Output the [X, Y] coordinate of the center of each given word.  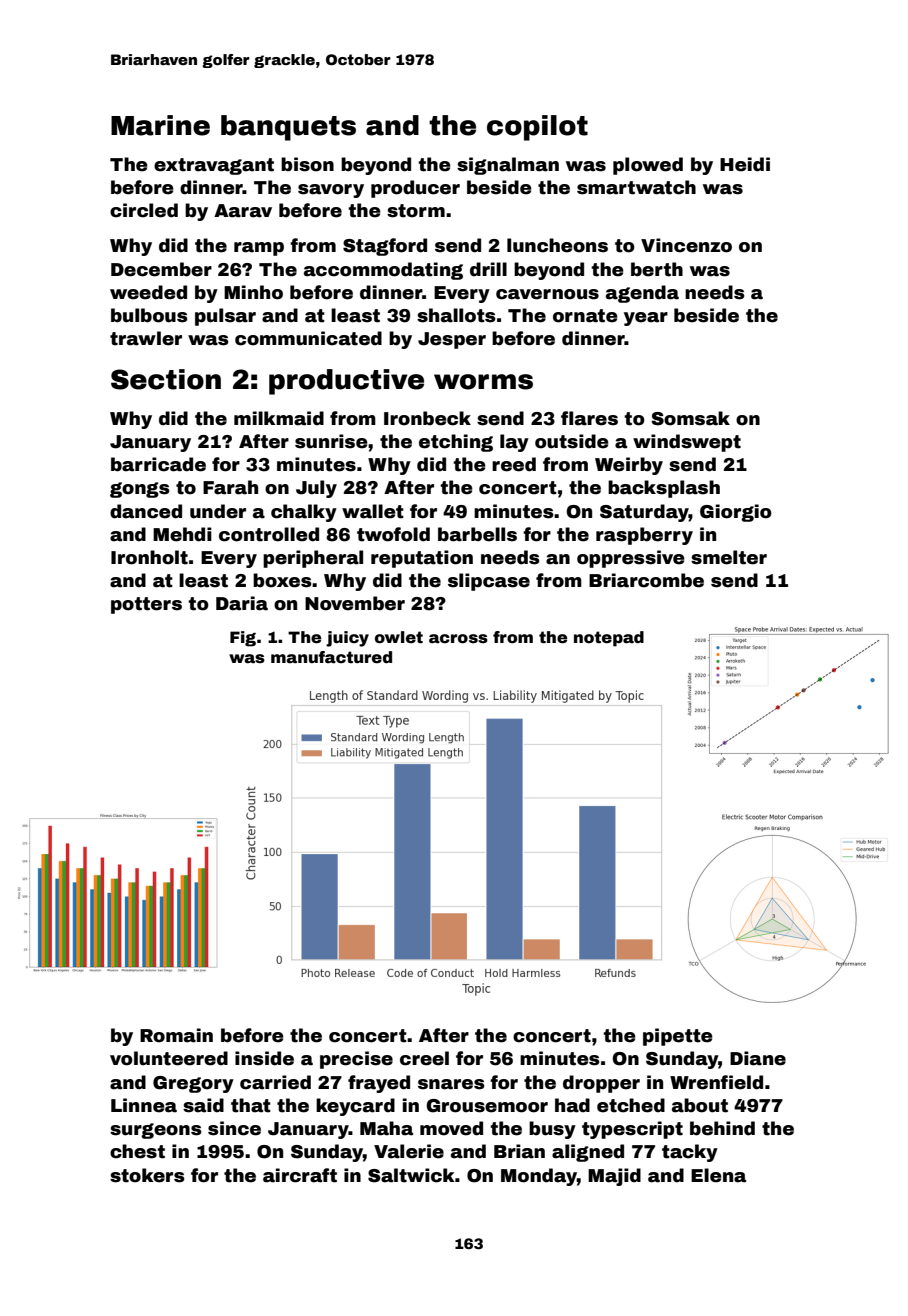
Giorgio [736, 513]
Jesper [452, 340]
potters [146, 605]
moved [451, 1128]
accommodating [383, 271]
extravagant [214, 166]
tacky [690, 1153]
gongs [140, 490]
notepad [609, 639]
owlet [399, 637]
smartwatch [636, 187]
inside [264, 1058]
